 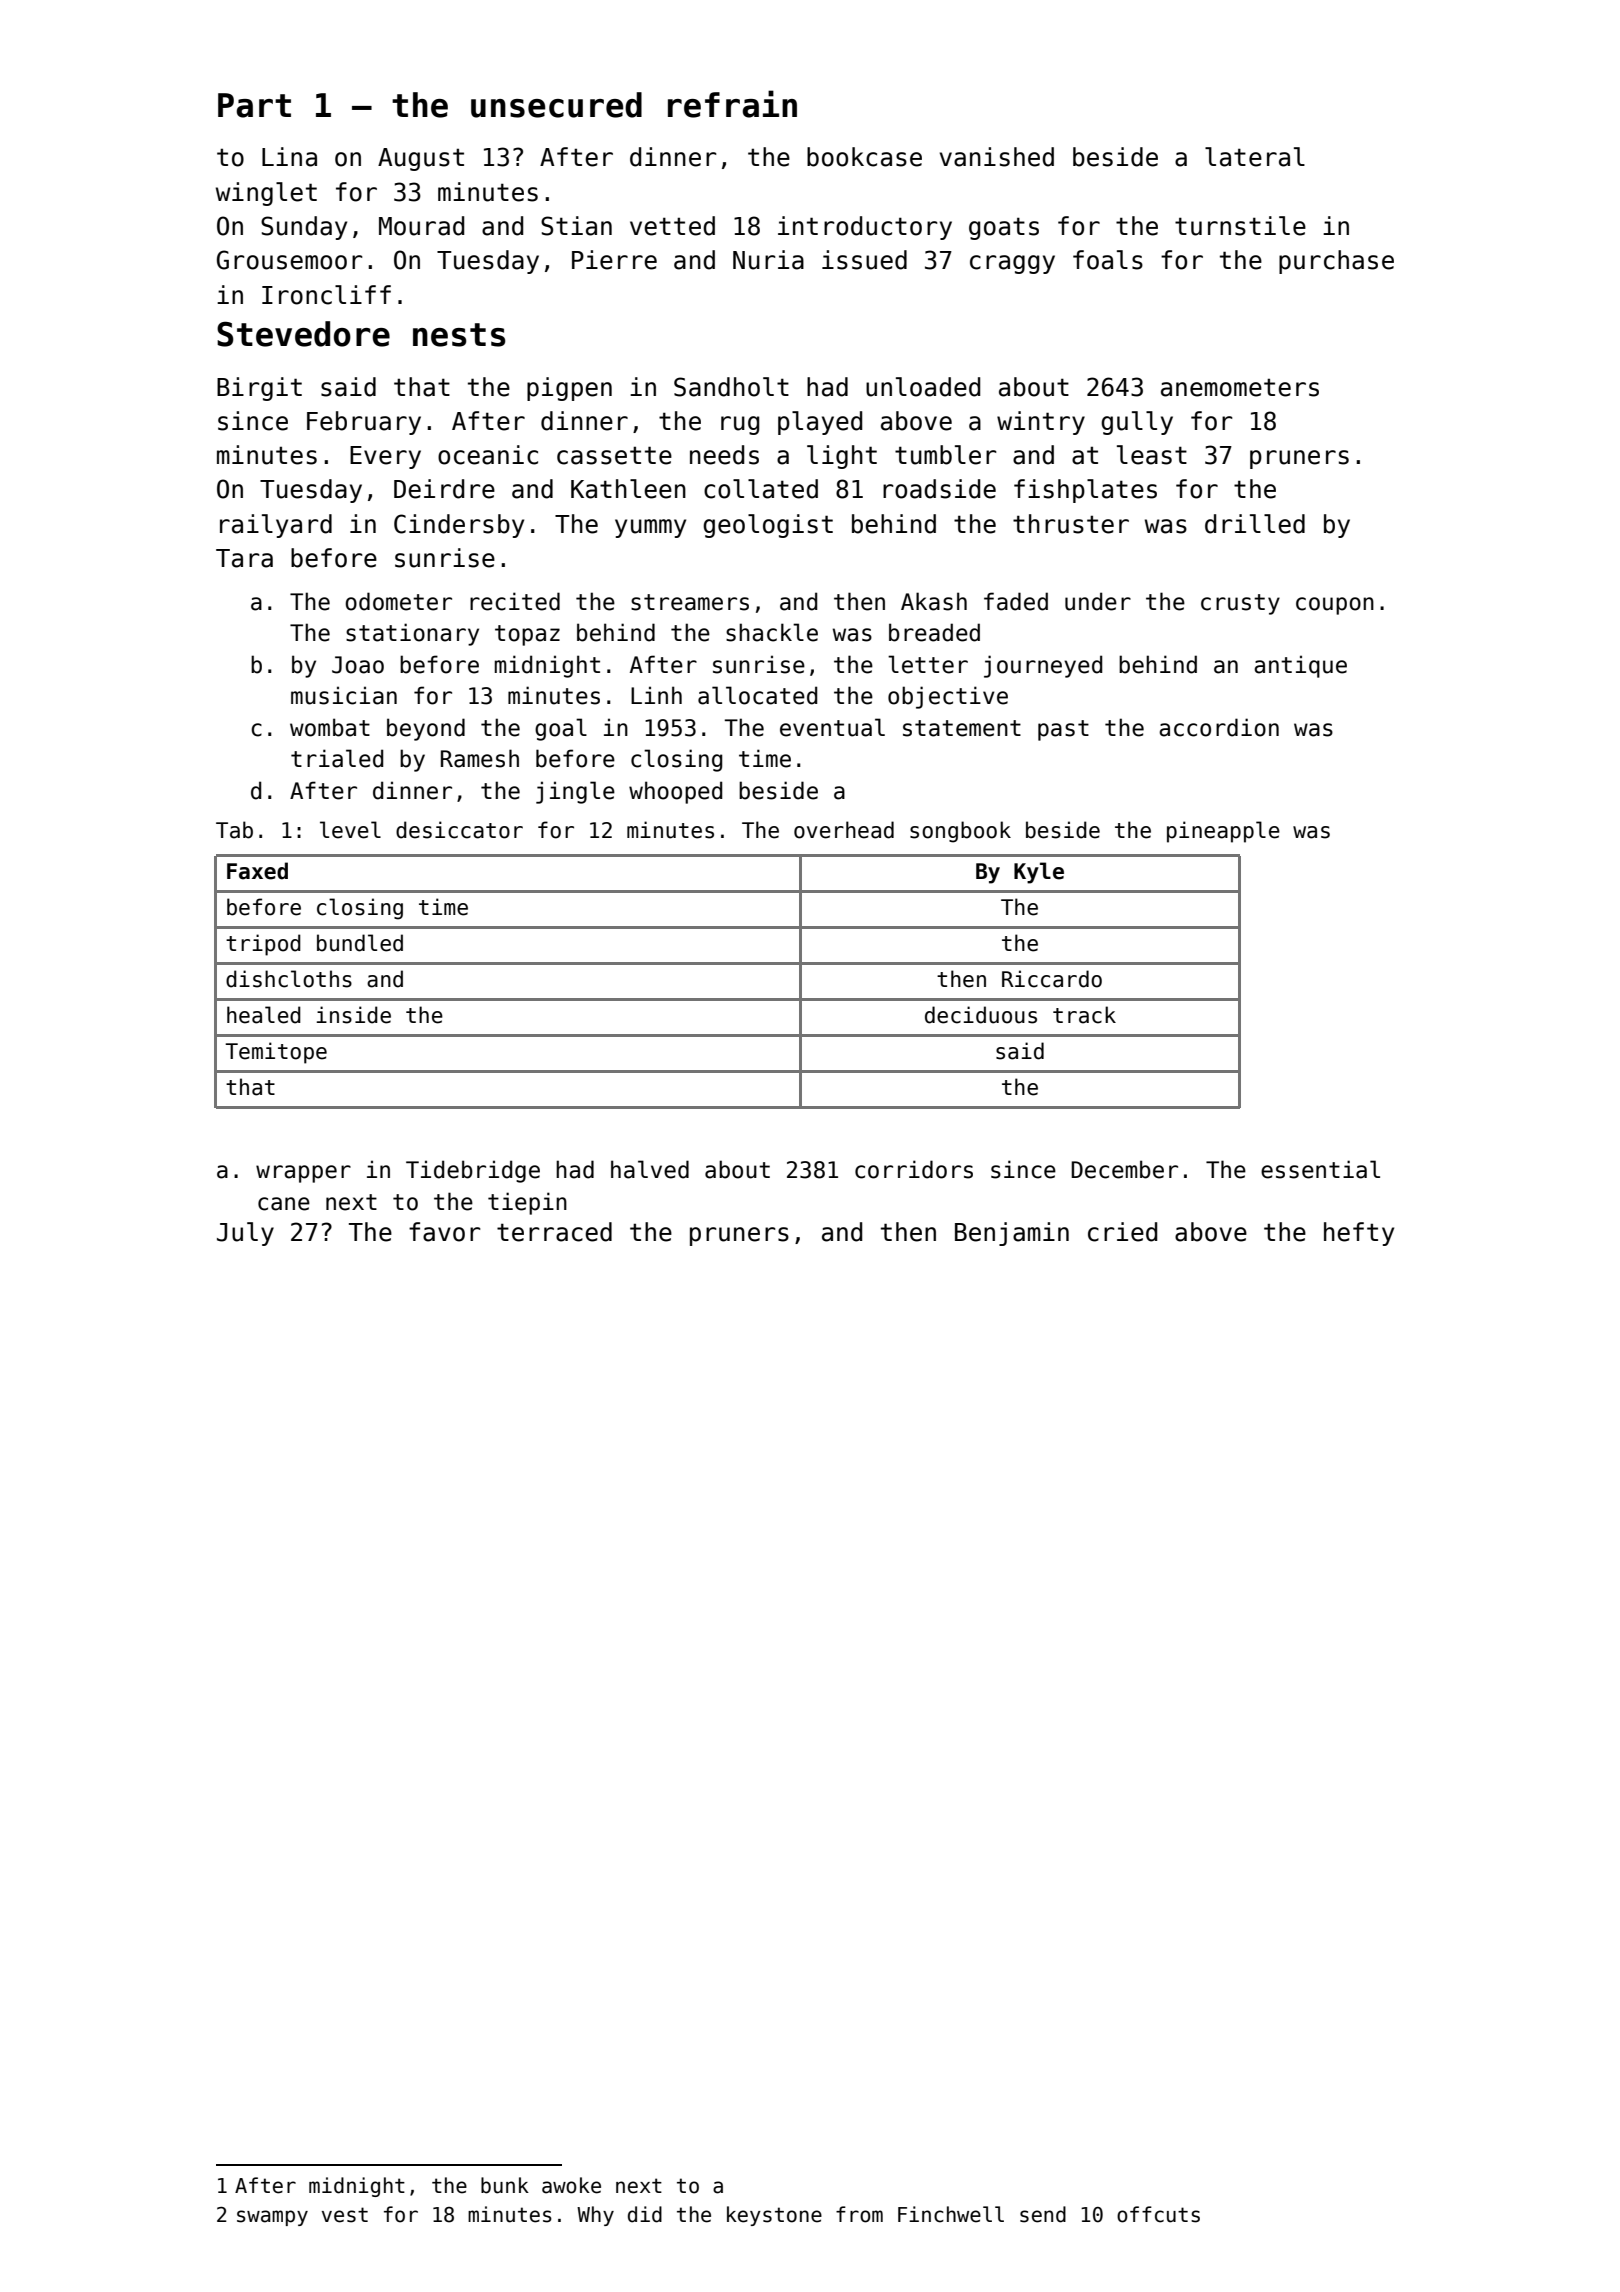 I want to click on pineapple, so click(x=1223, y=832).
